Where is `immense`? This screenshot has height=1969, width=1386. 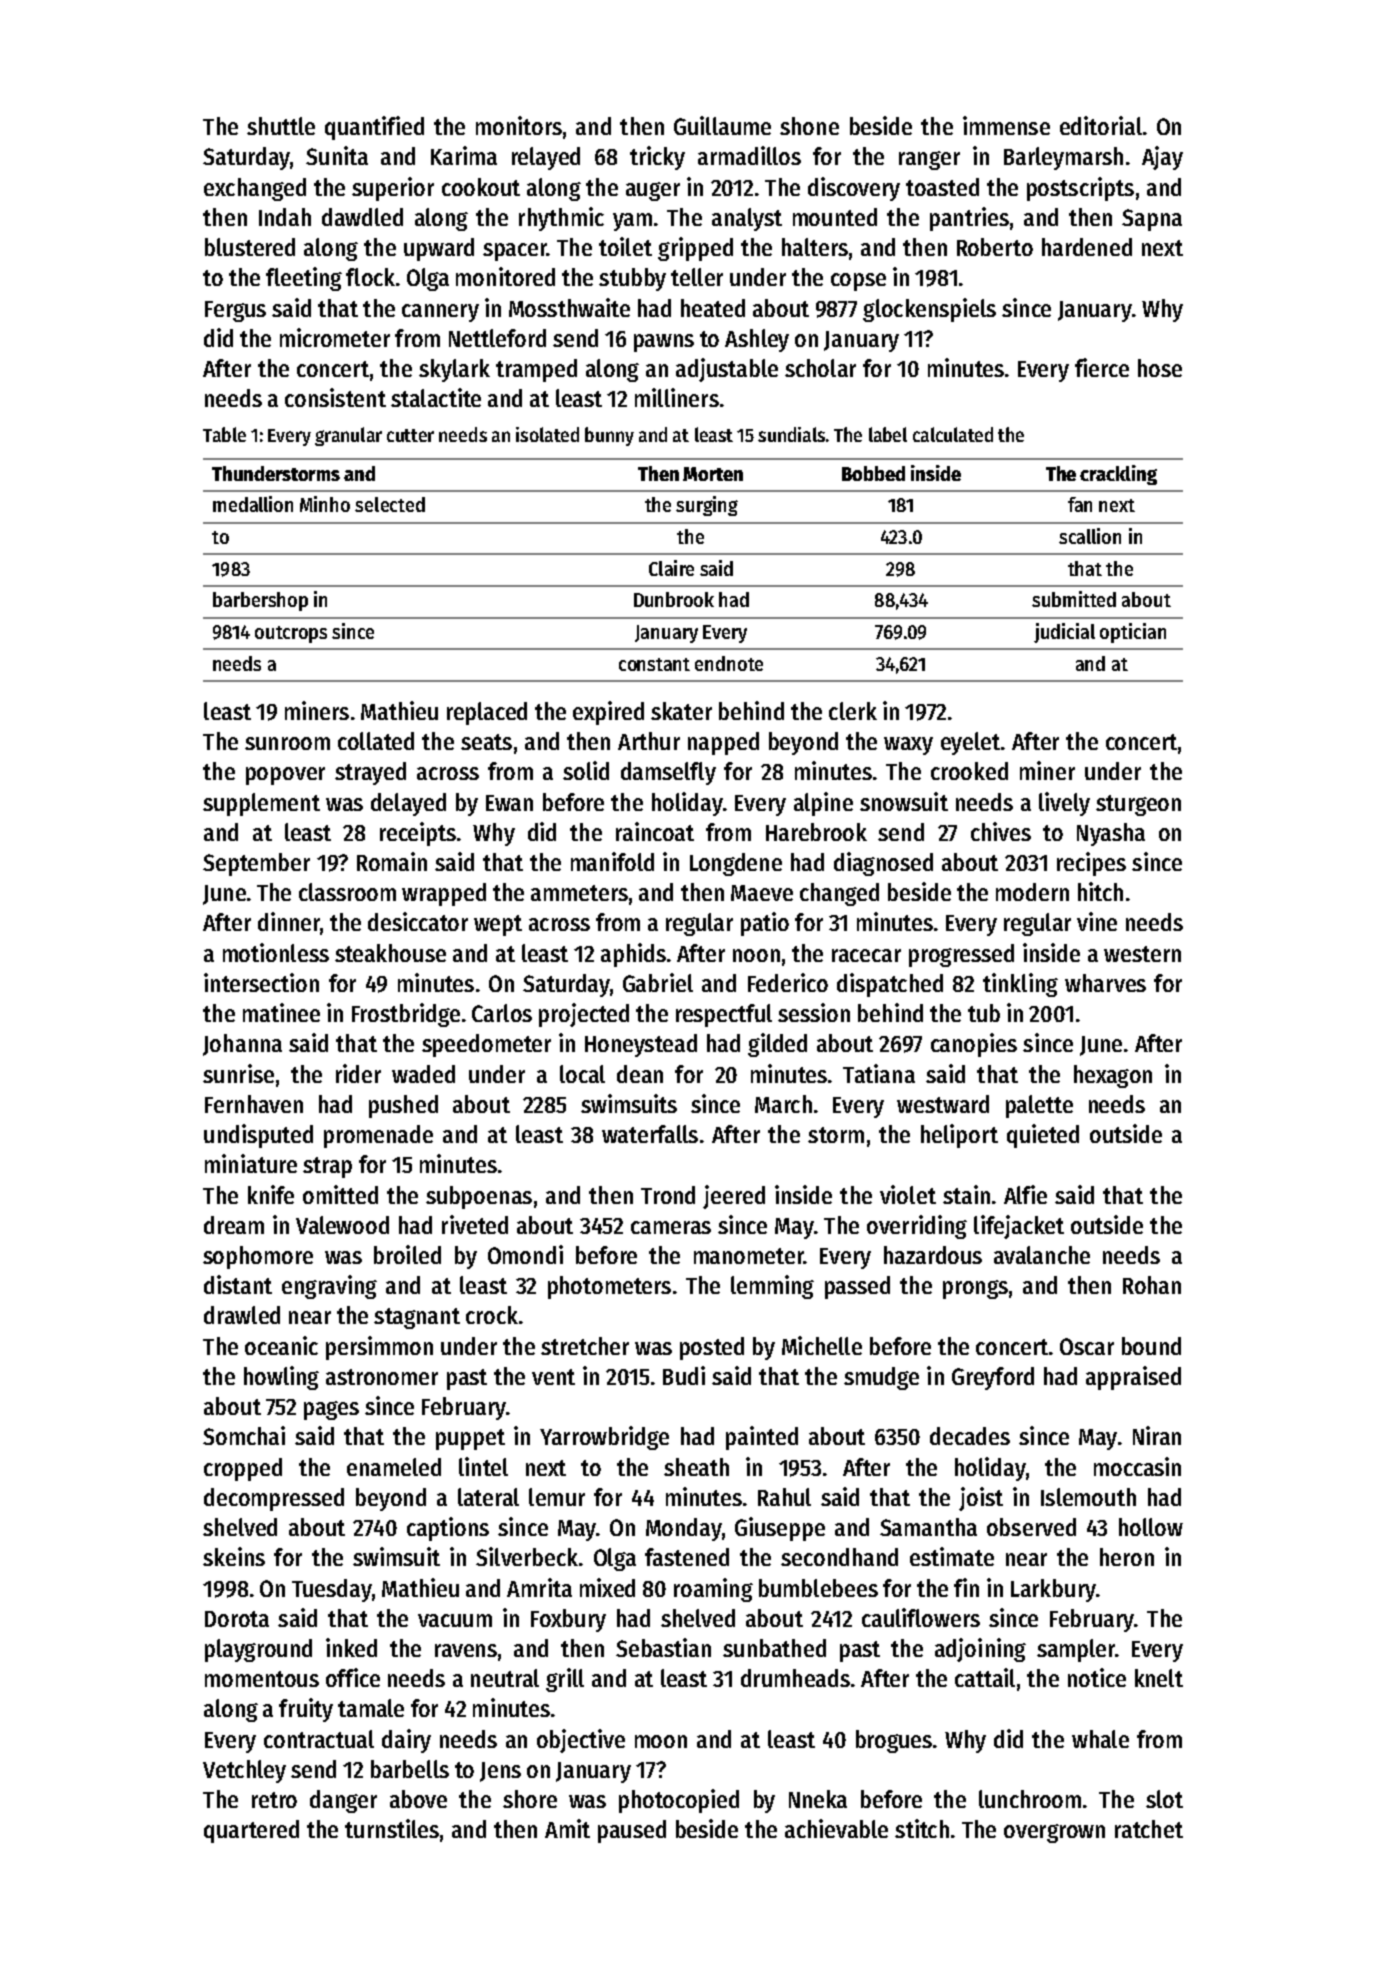 immense is located at coordinates (1006, 125).
